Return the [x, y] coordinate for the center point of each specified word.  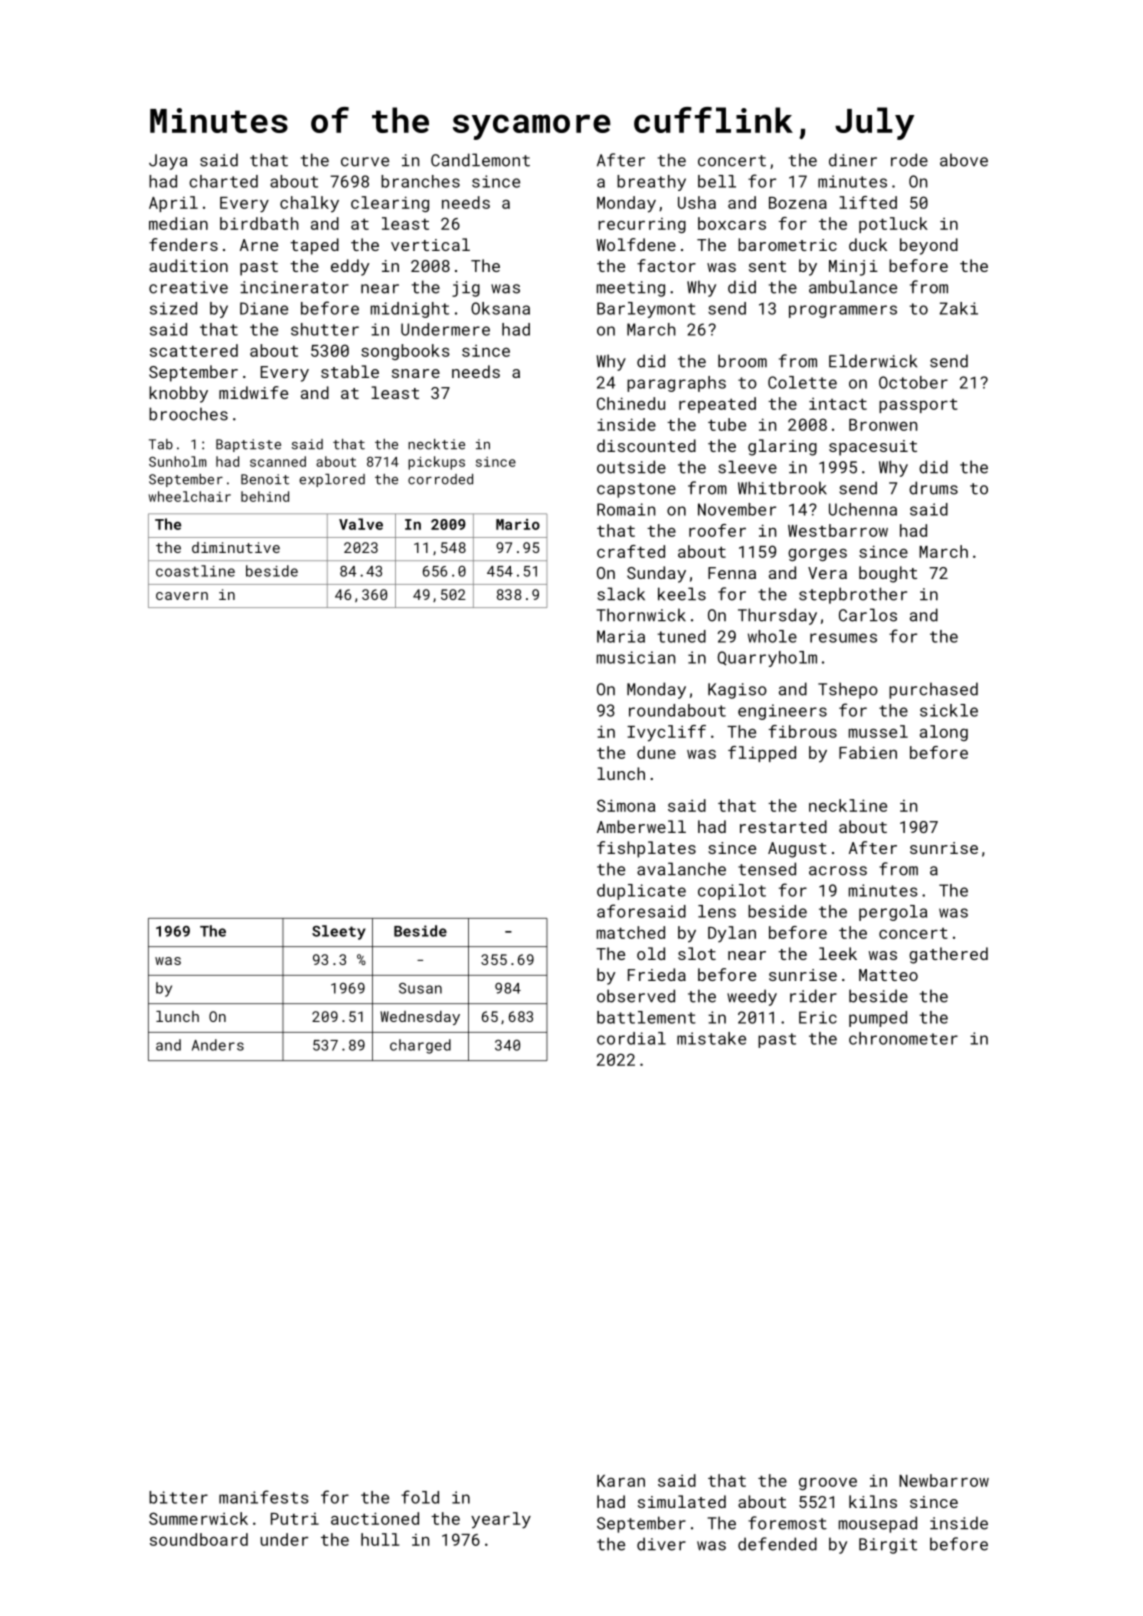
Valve [361, 524]
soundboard [199, 1539]
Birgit [888, 1546]
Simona [626, 805]
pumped [878, 1019]
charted [223, 181]
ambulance [853, 287]
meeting [631, 289]
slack [621, 594]
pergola [893, 913]
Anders [218, 1045]
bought [888, 574]
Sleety [339, 932]
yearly [501, 1520]
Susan [420, 988]
